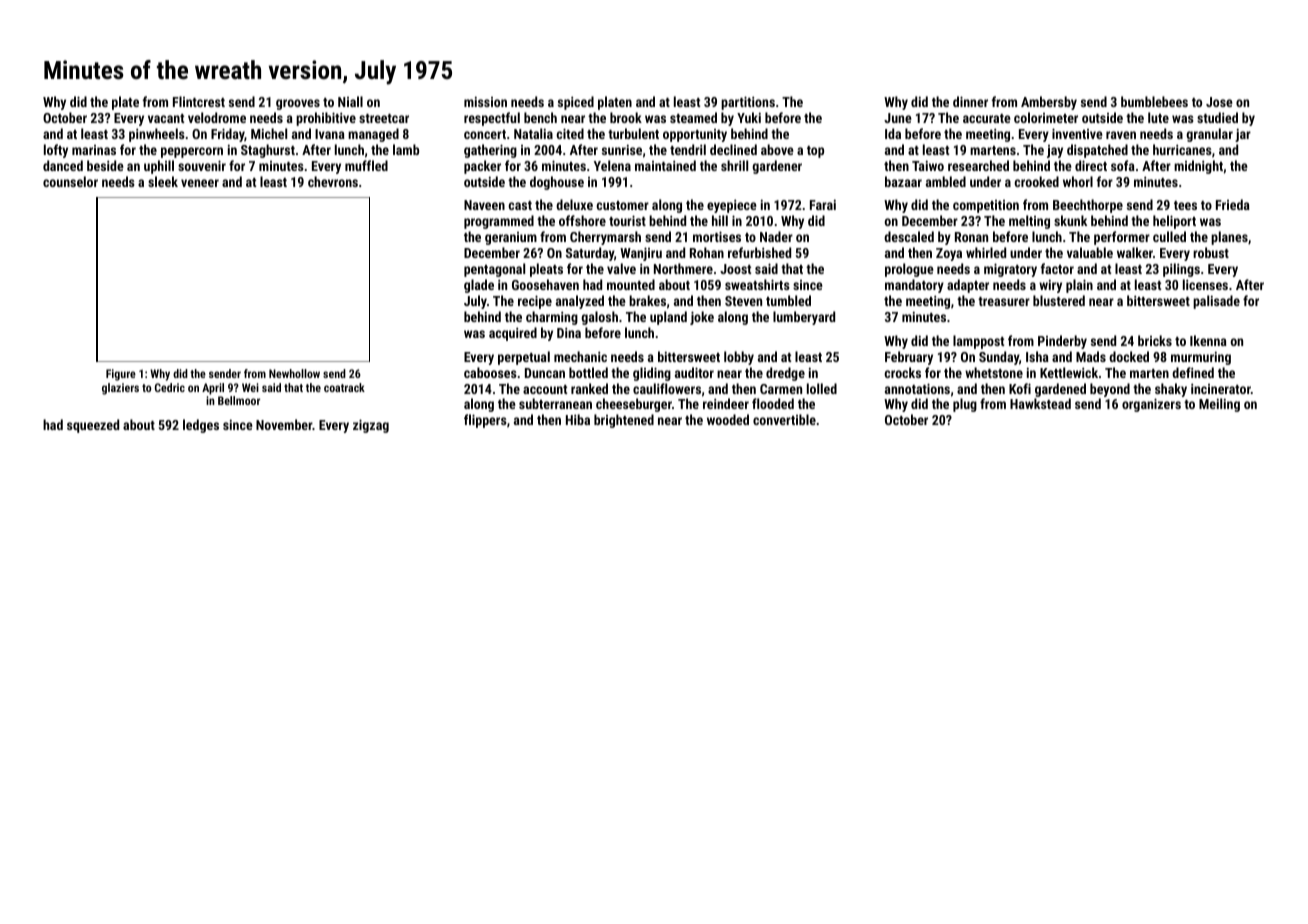 The width and height of the page is (1308, 924). Describe the element at coordinates (1121, 135) in the page. I see `raven` at that location.
